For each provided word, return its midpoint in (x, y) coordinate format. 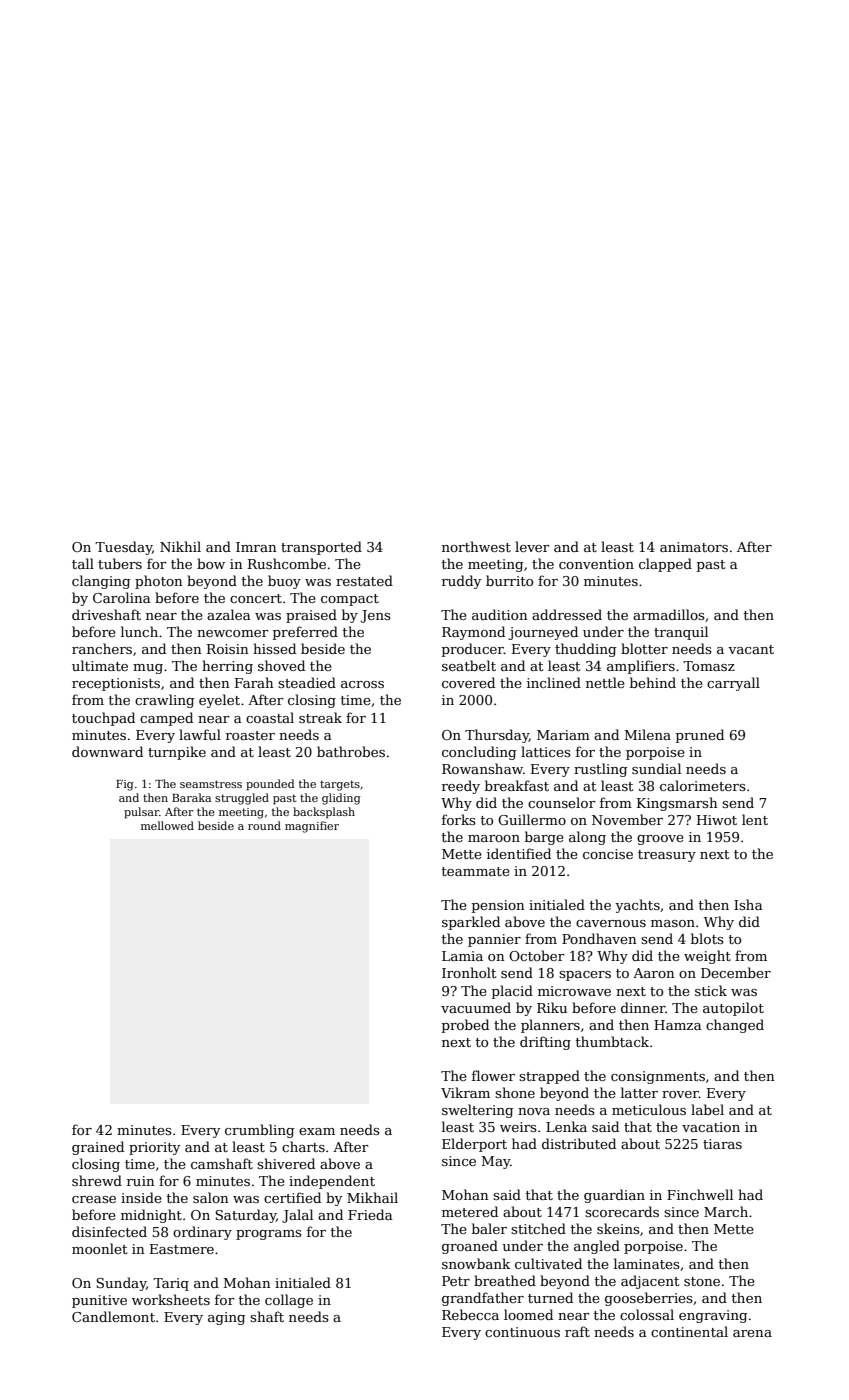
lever (532, 546)
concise (608, 854)
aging (226, 1318)
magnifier (312, 827)
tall (83, 563)
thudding (585, 650)
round (264, 825)
